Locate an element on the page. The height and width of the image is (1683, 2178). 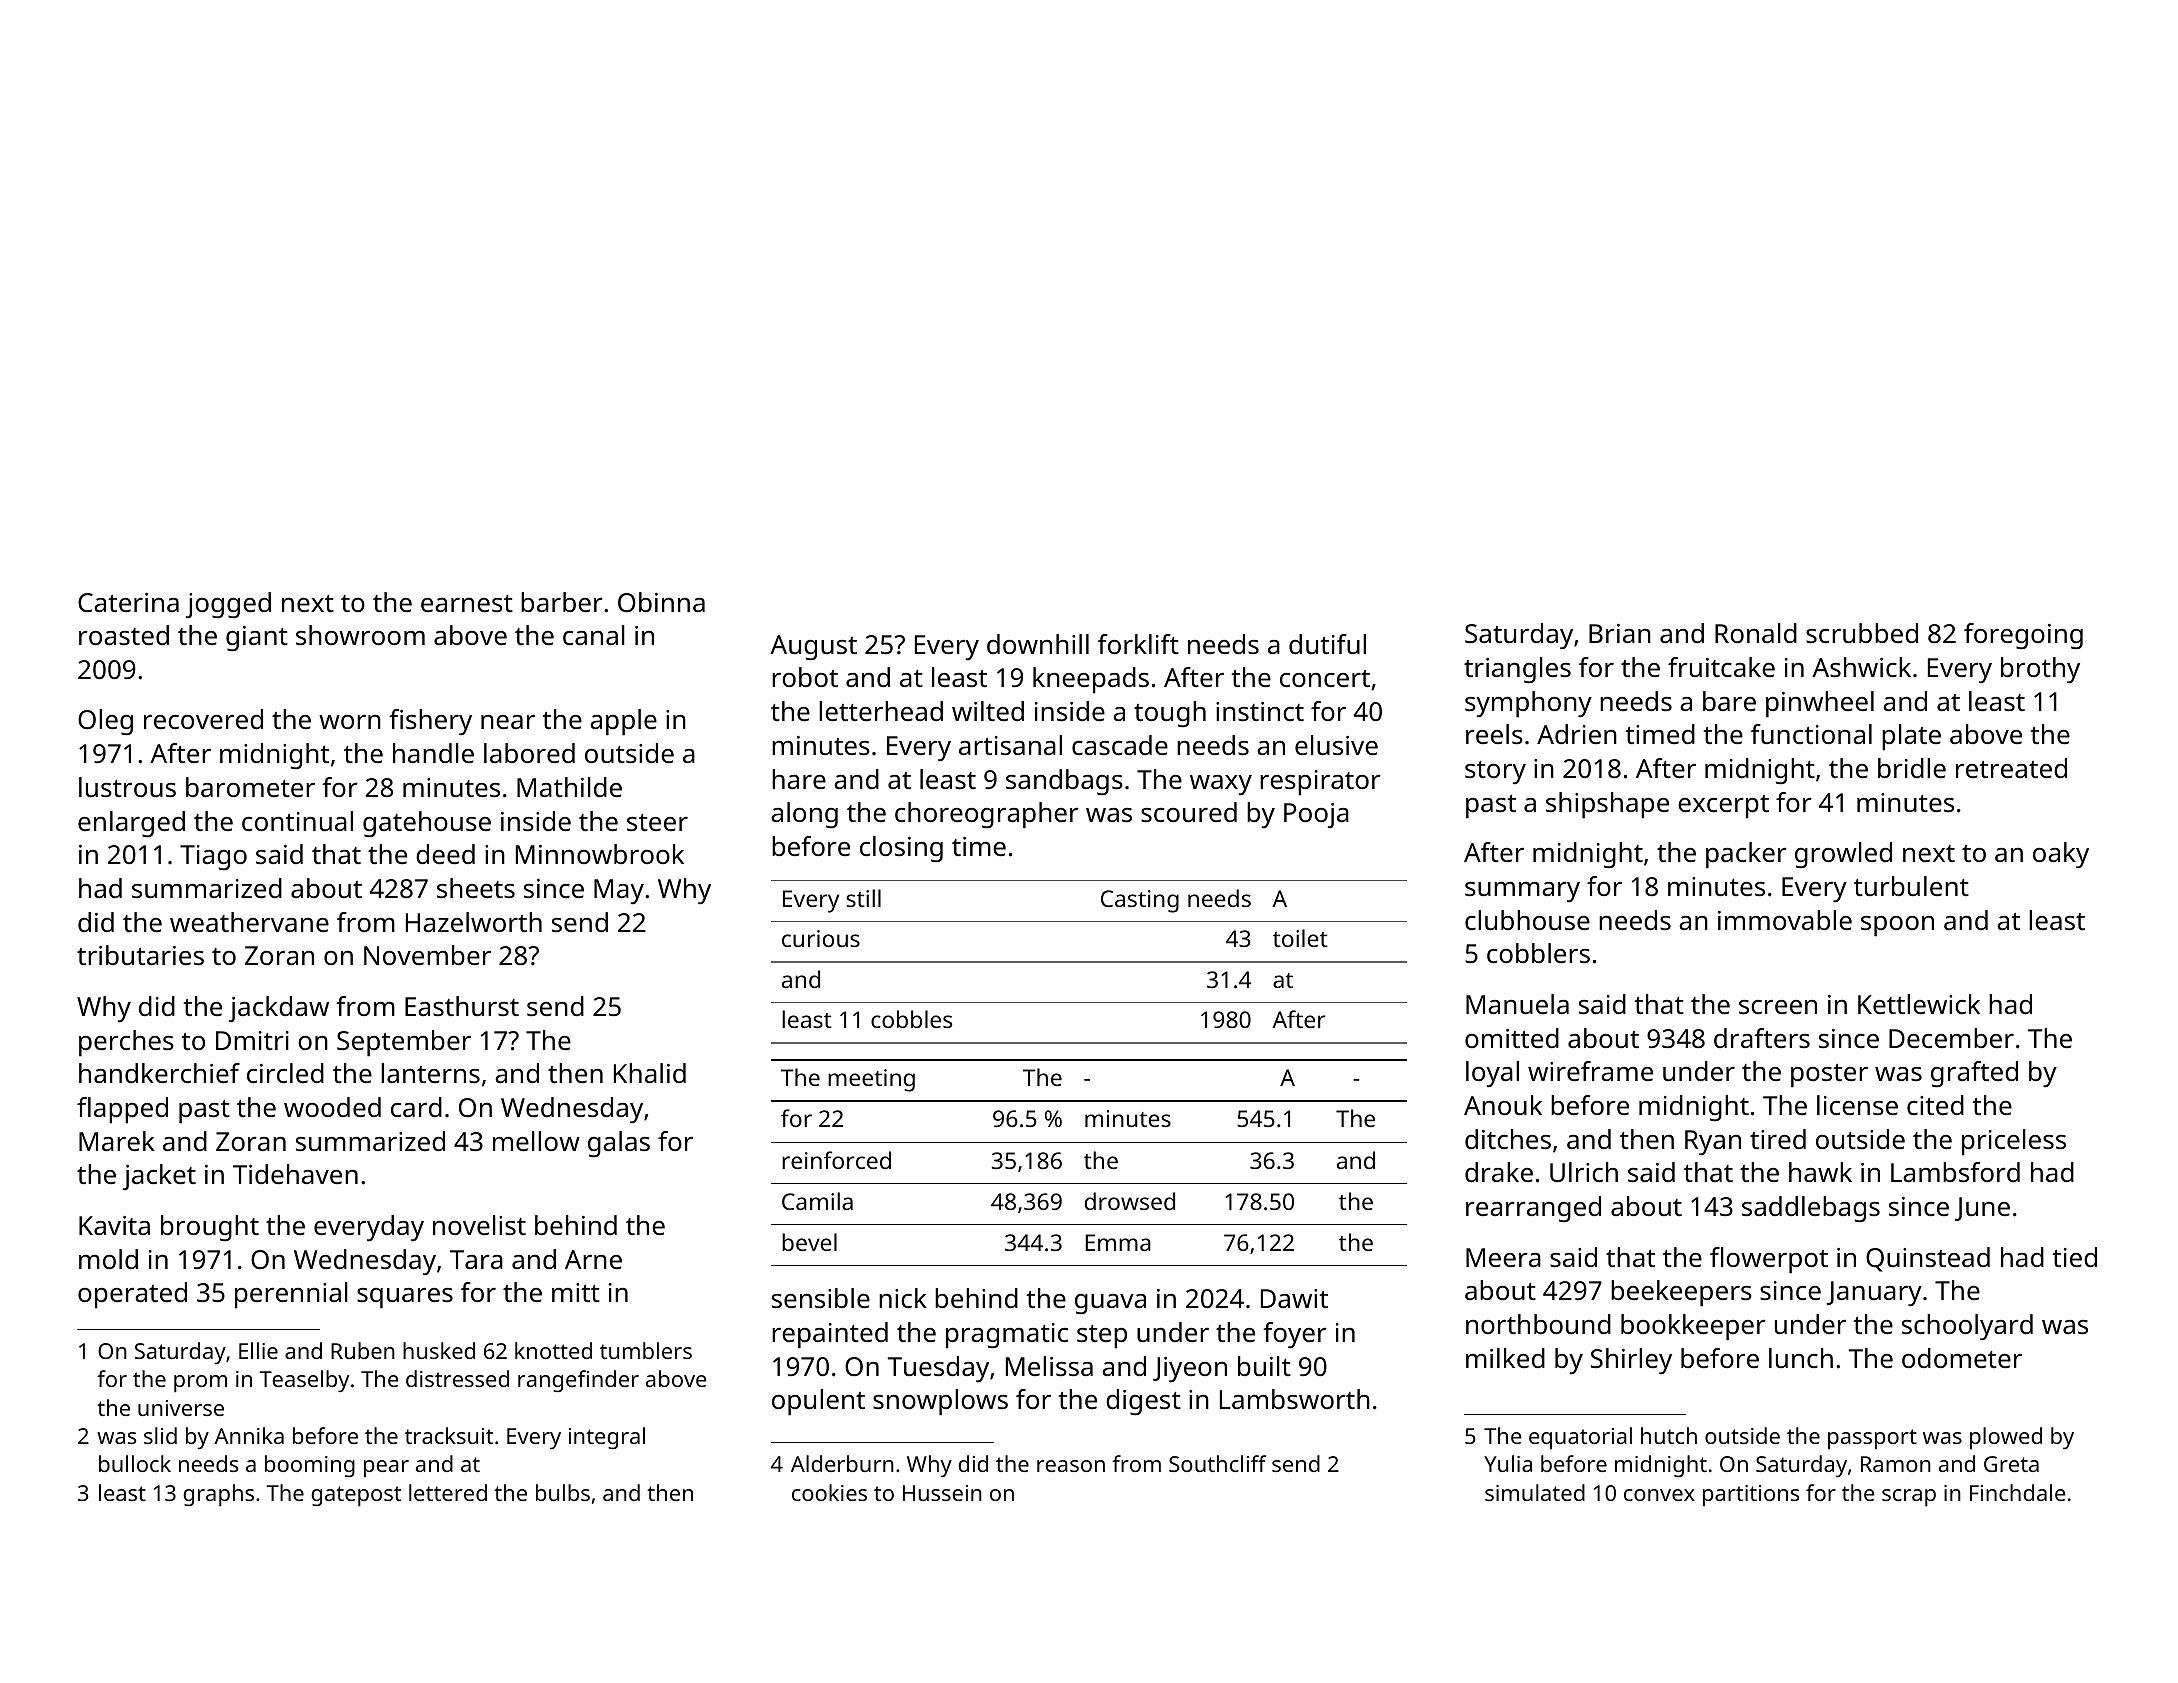
ditches is located at coordinates (1508, 1139).
